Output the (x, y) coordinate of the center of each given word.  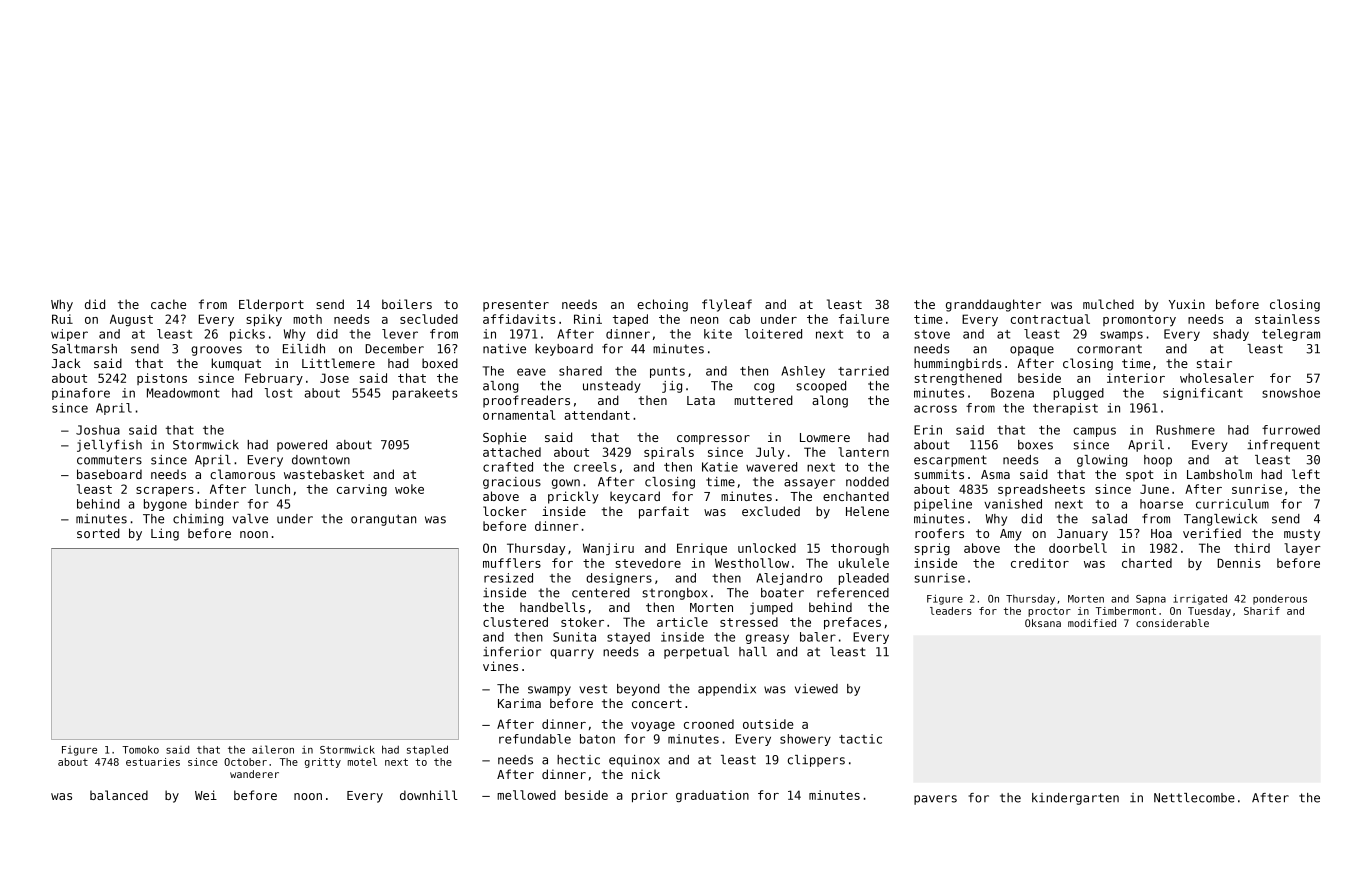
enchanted (856, 496)
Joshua (98, 430)
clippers (816, 761)
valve (250, 519)
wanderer (254, 774)
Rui (62, 319)
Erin (928, 430)
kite (718, 334)
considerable (1172, 623)
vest (593, 689)
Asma (995, 474)
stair (1214, 363)
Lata (701, 400)
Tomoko (140, 749)
